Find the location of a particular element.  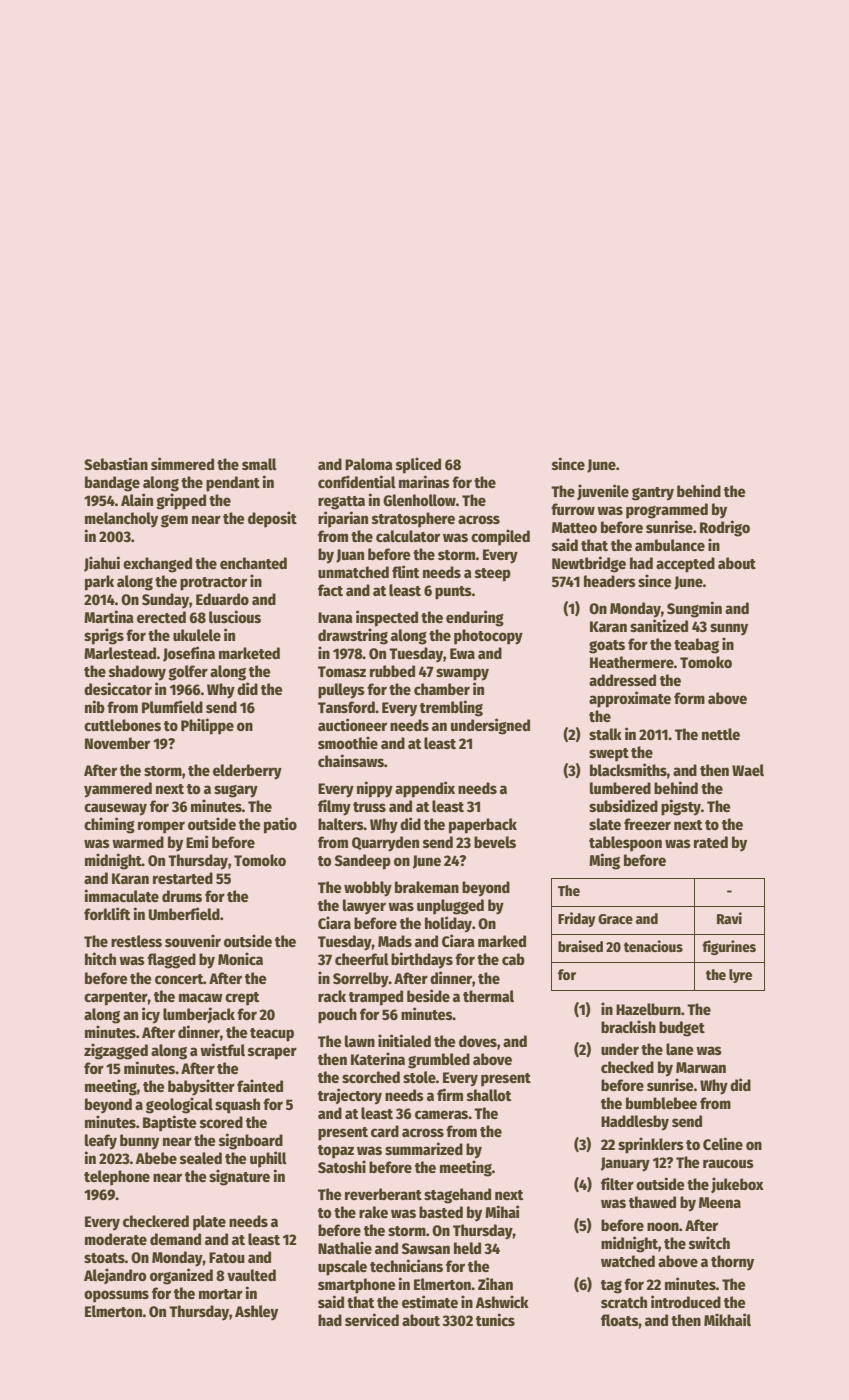

moderate is located at coordinates (116, 1239).
